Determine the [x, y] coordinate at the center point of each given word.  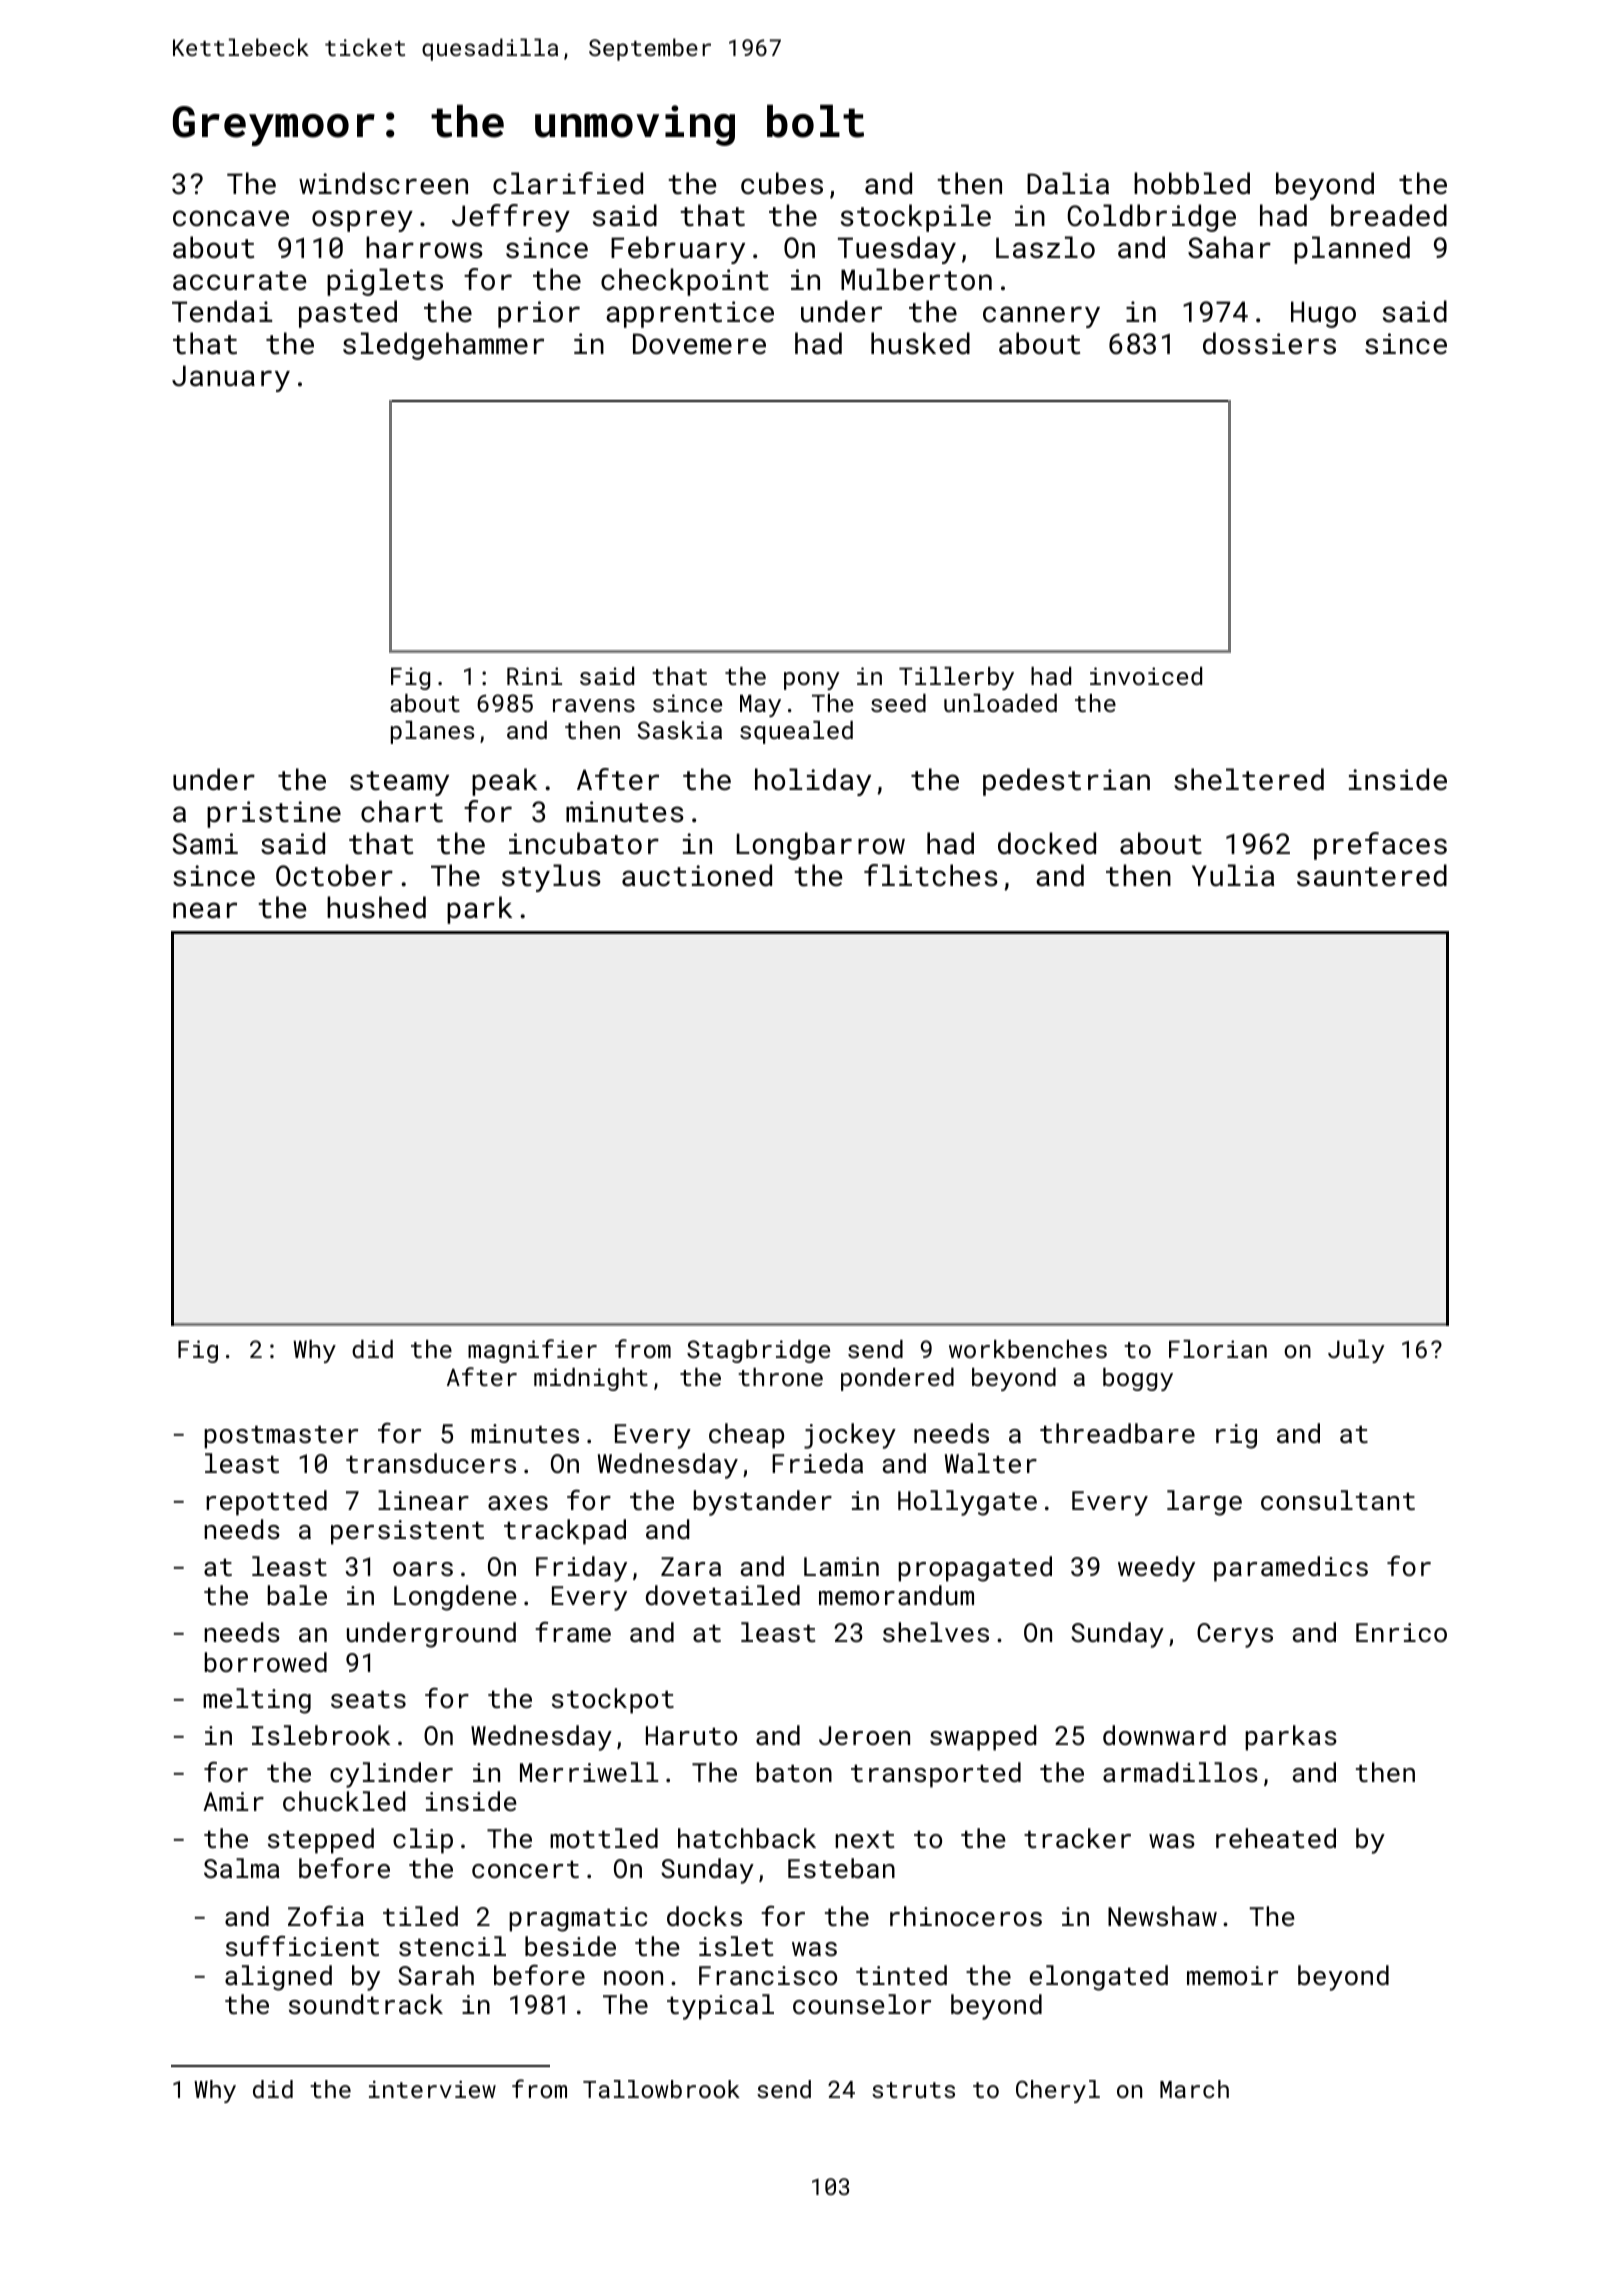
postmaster [281, 1437]
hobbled [1192, 183]
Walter [991, 1463]
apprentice [690, 314]
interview [432, 2089]
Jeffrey [511, 218]
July [1356, 1351]
